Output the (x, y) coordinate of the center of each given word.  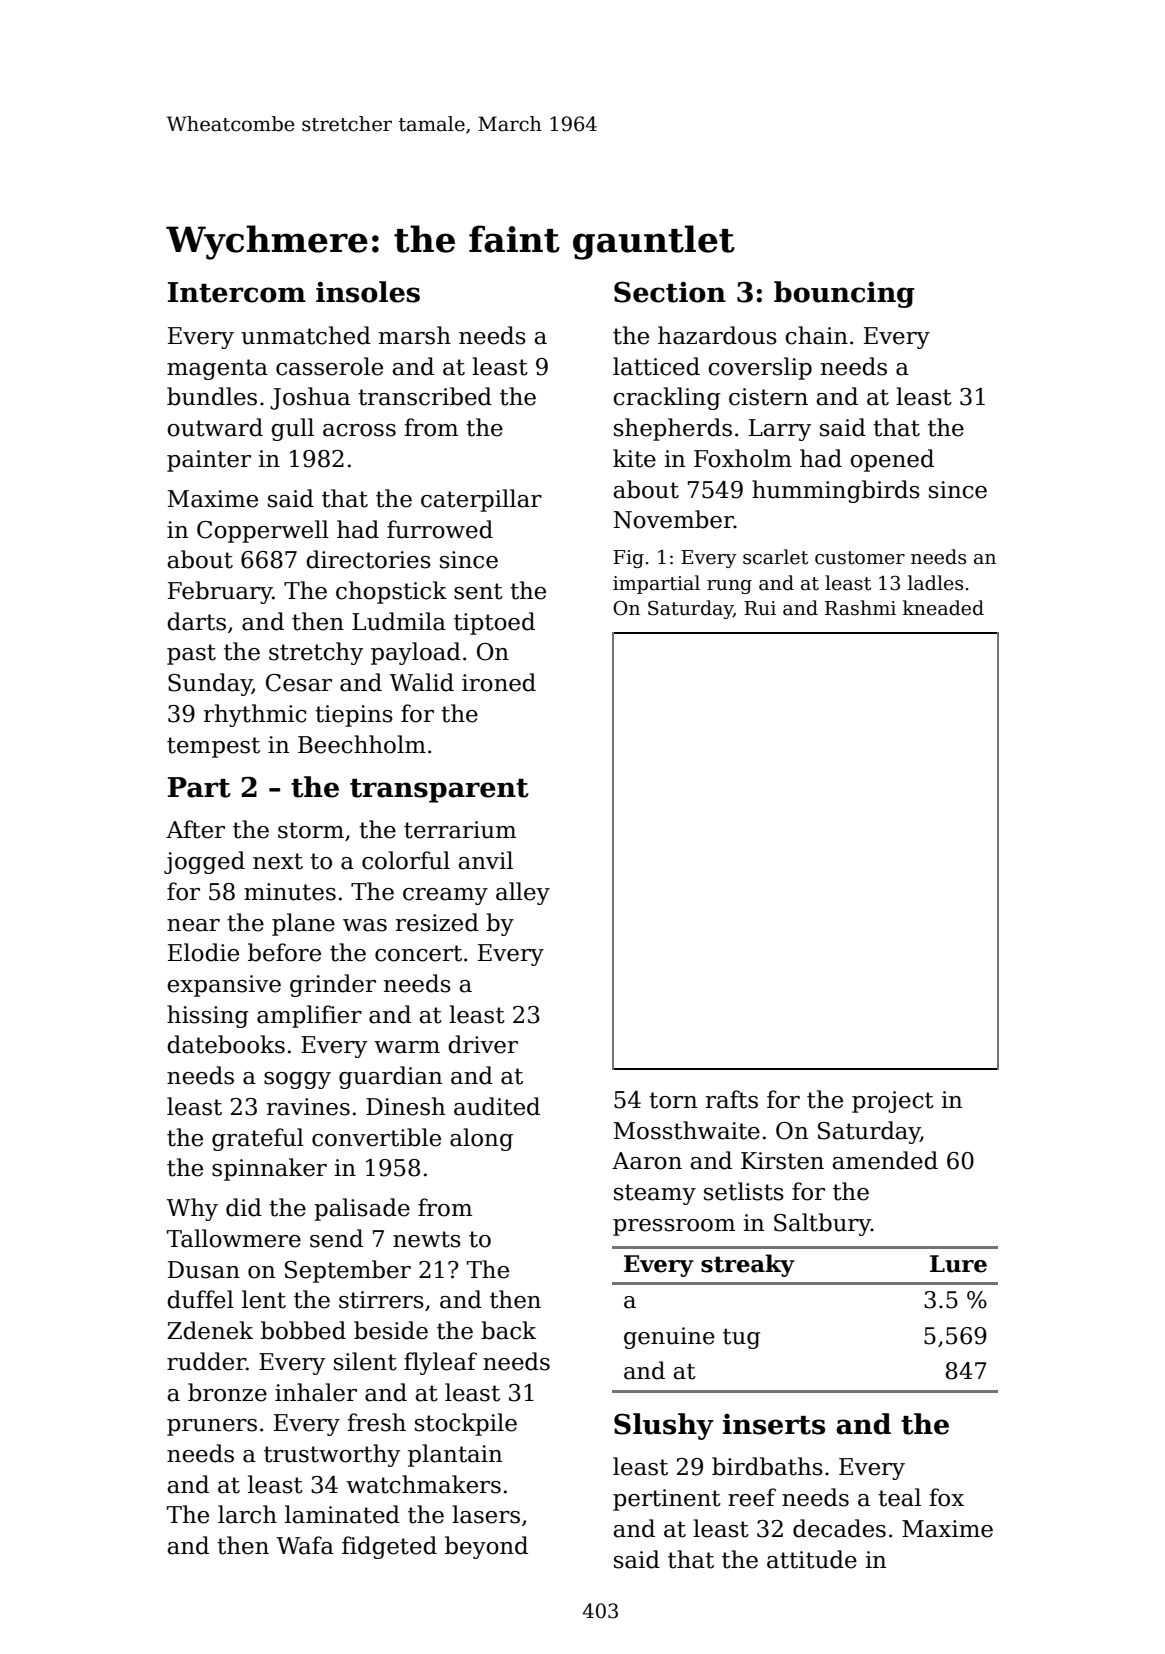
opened (892, 460)
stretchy (316, 653)
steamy (655, 1194)
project (893, 1102)
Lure (958, 1264)
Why (192, 1209)
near (193, 925)
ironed (499, 682)
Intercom (237, 292)
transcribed (425, 396)
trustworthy (332, 1455)
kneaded (943, 608)
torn (673, 1100)
